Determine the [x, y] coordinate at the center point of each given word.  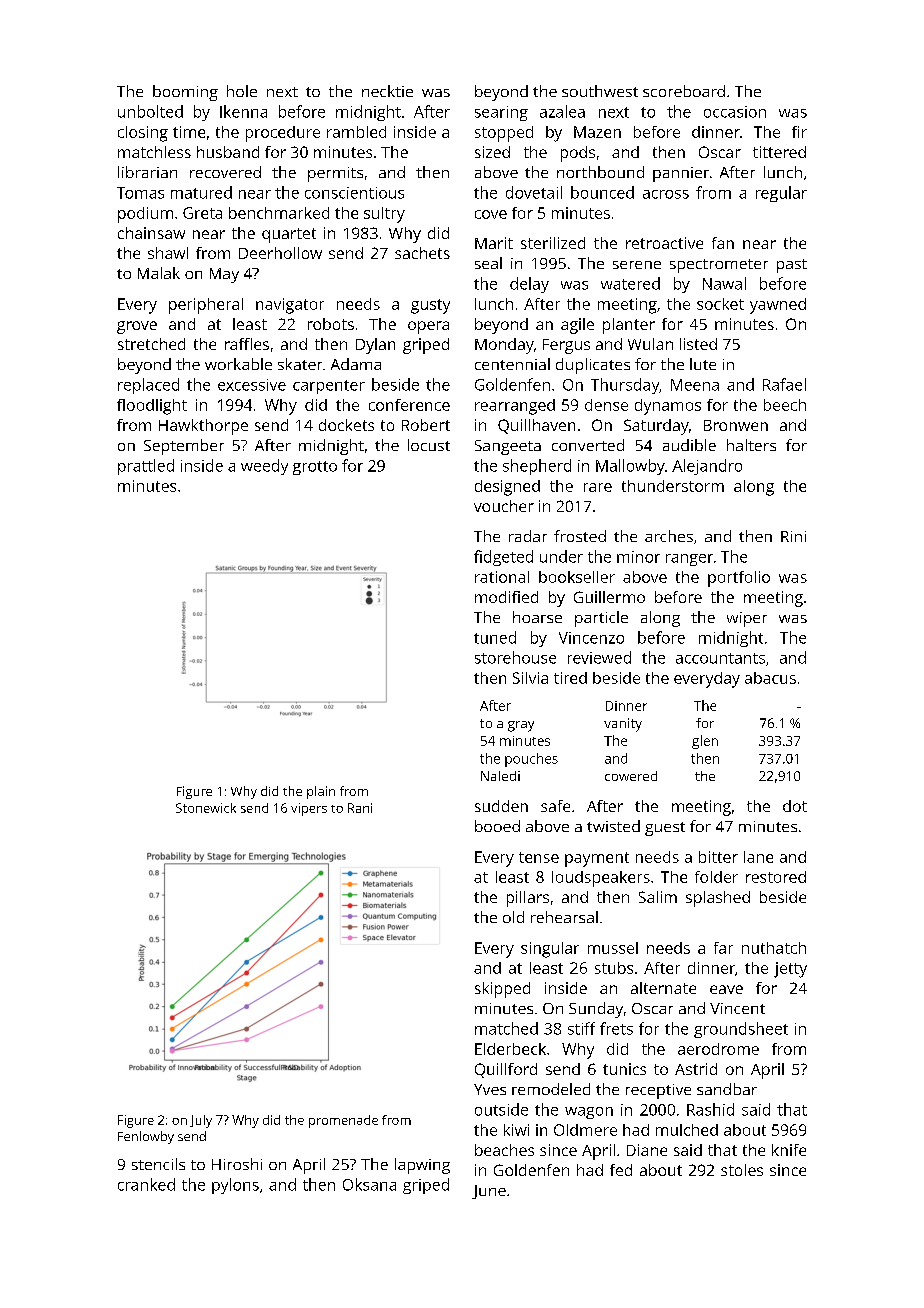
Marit [494, 243]
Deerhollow [280, 253]
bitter [718, 857]
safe [555, 806]
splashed [718, 899]
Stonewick [206, 808]
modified [506, 597]
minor [638, 557]
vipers [309, 809]
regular [781, 194]
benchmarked [279, 213]
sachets [422, 253]
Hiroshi [237, 1164]
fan [723, 243]
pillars [528, 899]
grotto [315, 468]
